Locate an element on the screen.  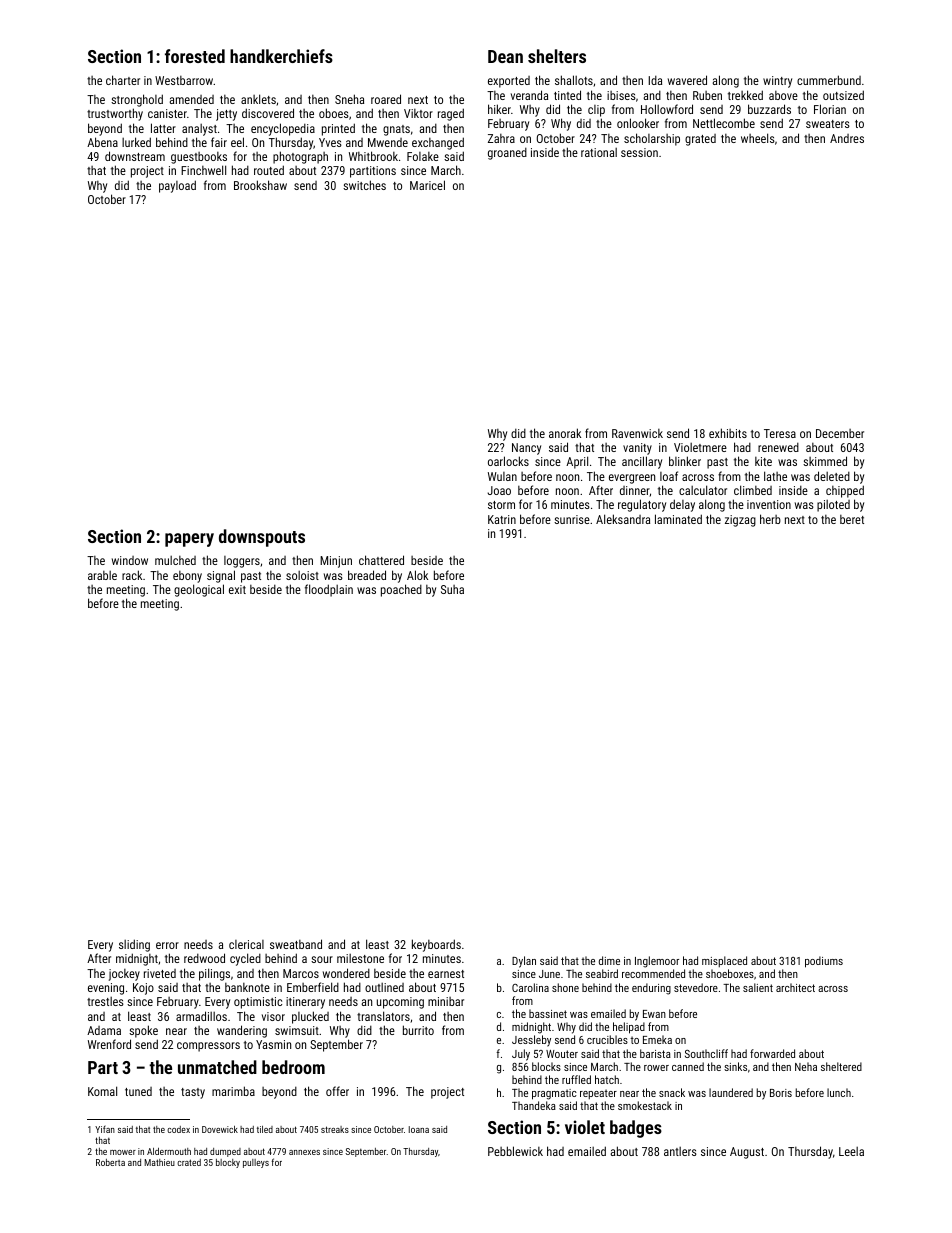
floodplain is located at coordinates (329, 590).
